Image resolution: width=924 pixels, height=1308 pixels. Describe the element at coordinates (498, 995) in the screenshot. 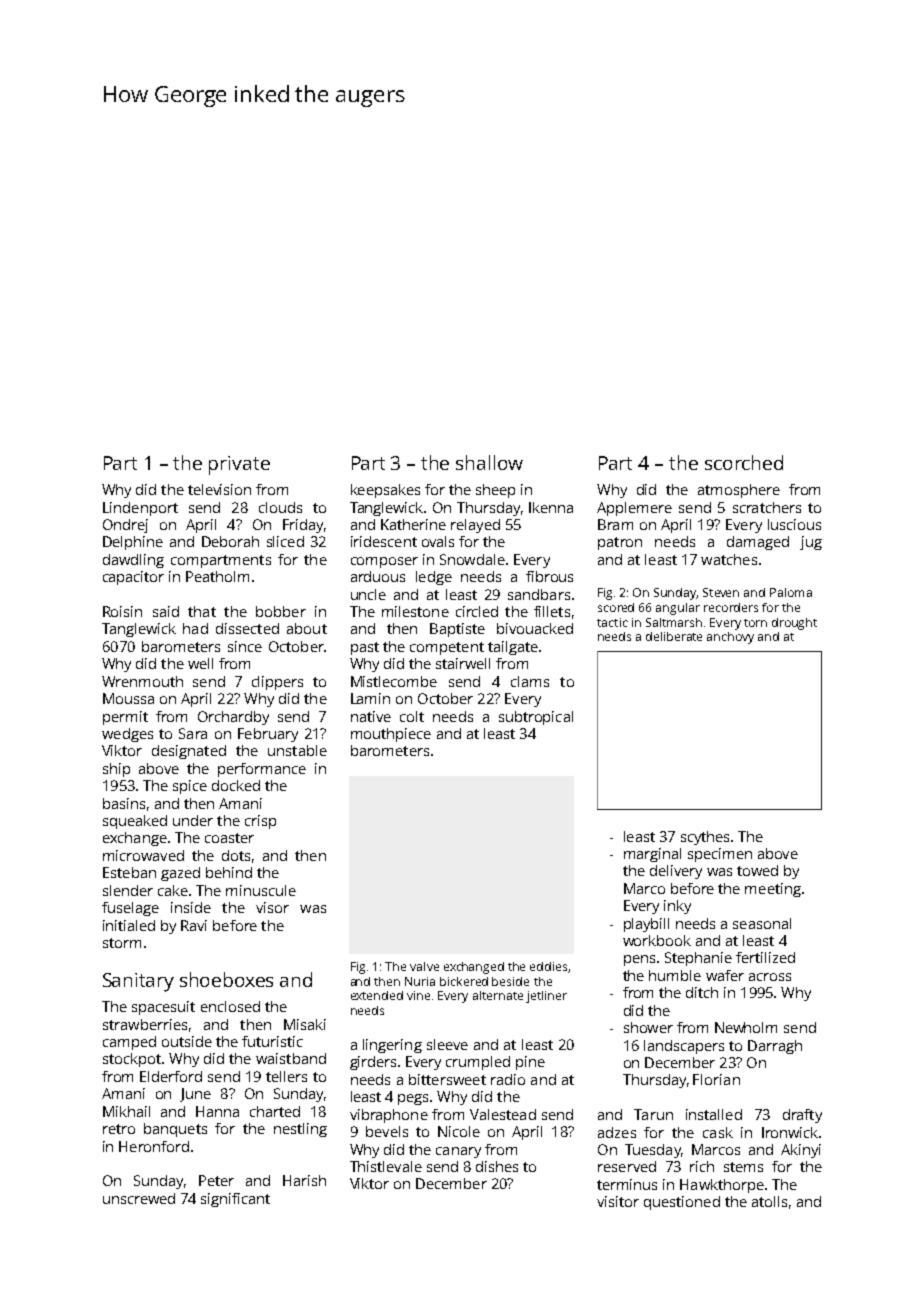

I see `alternate` at that location.
